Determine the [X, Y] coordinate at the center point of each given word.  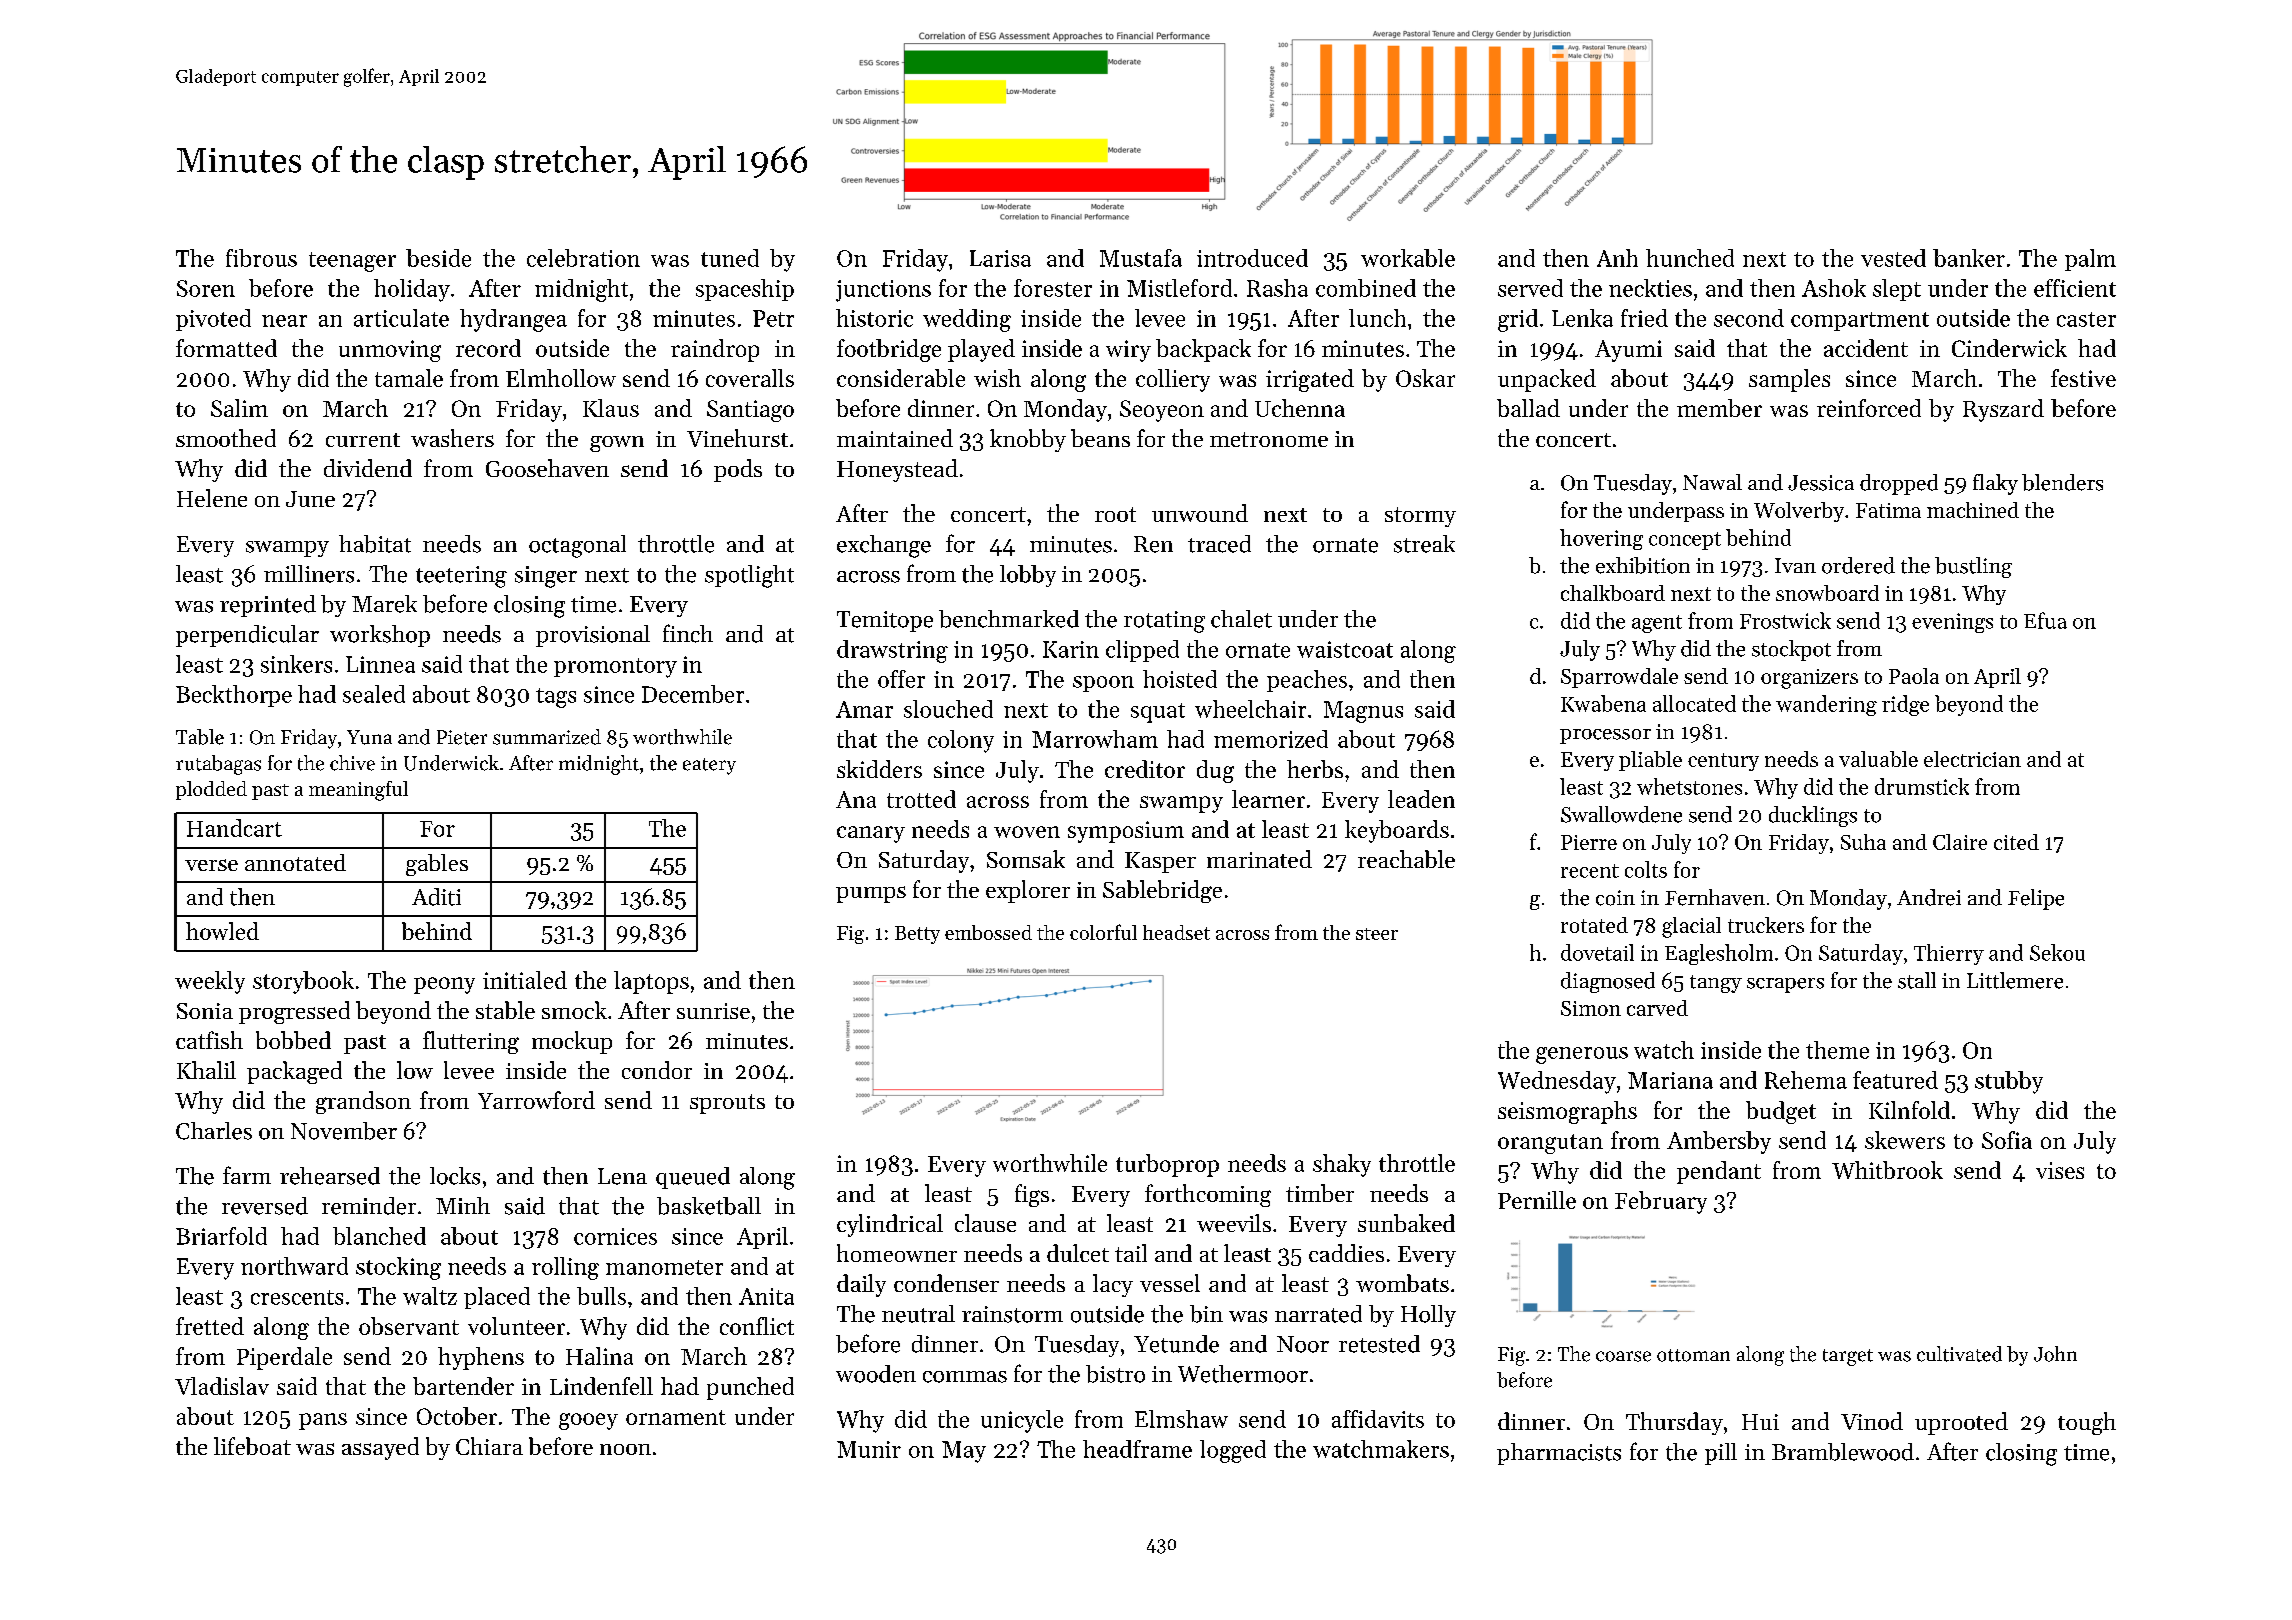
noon [625, 1449]
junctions [883, 291]
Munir [869, 1449]
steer [1377, 934]
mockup [572, 1042]
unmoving [390, 351]
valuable [1878, 759]
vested [1893, 258]
